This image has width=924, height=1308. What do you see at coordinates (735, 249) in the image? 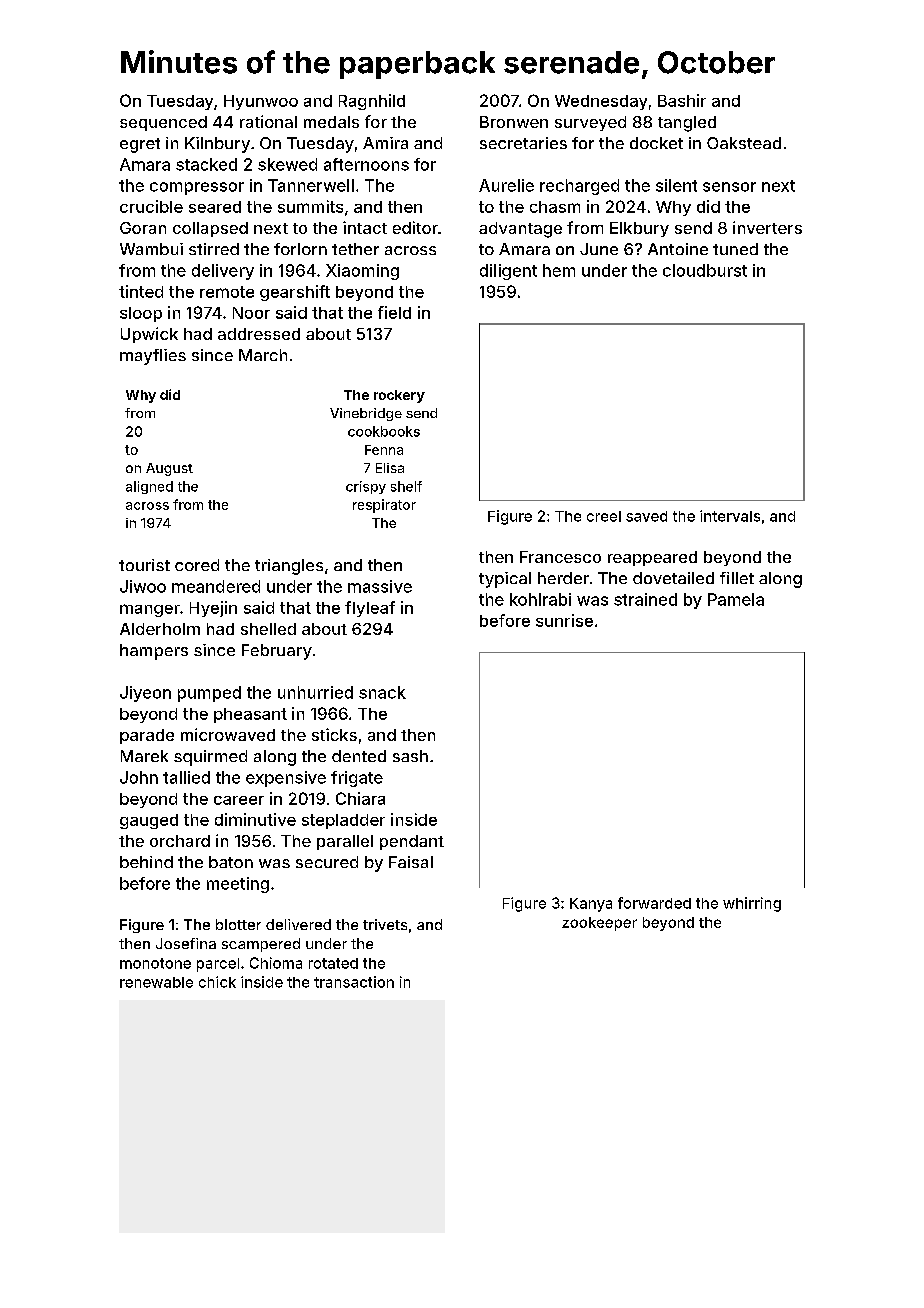
I see `tuned` at bounding box center [735, 249].
